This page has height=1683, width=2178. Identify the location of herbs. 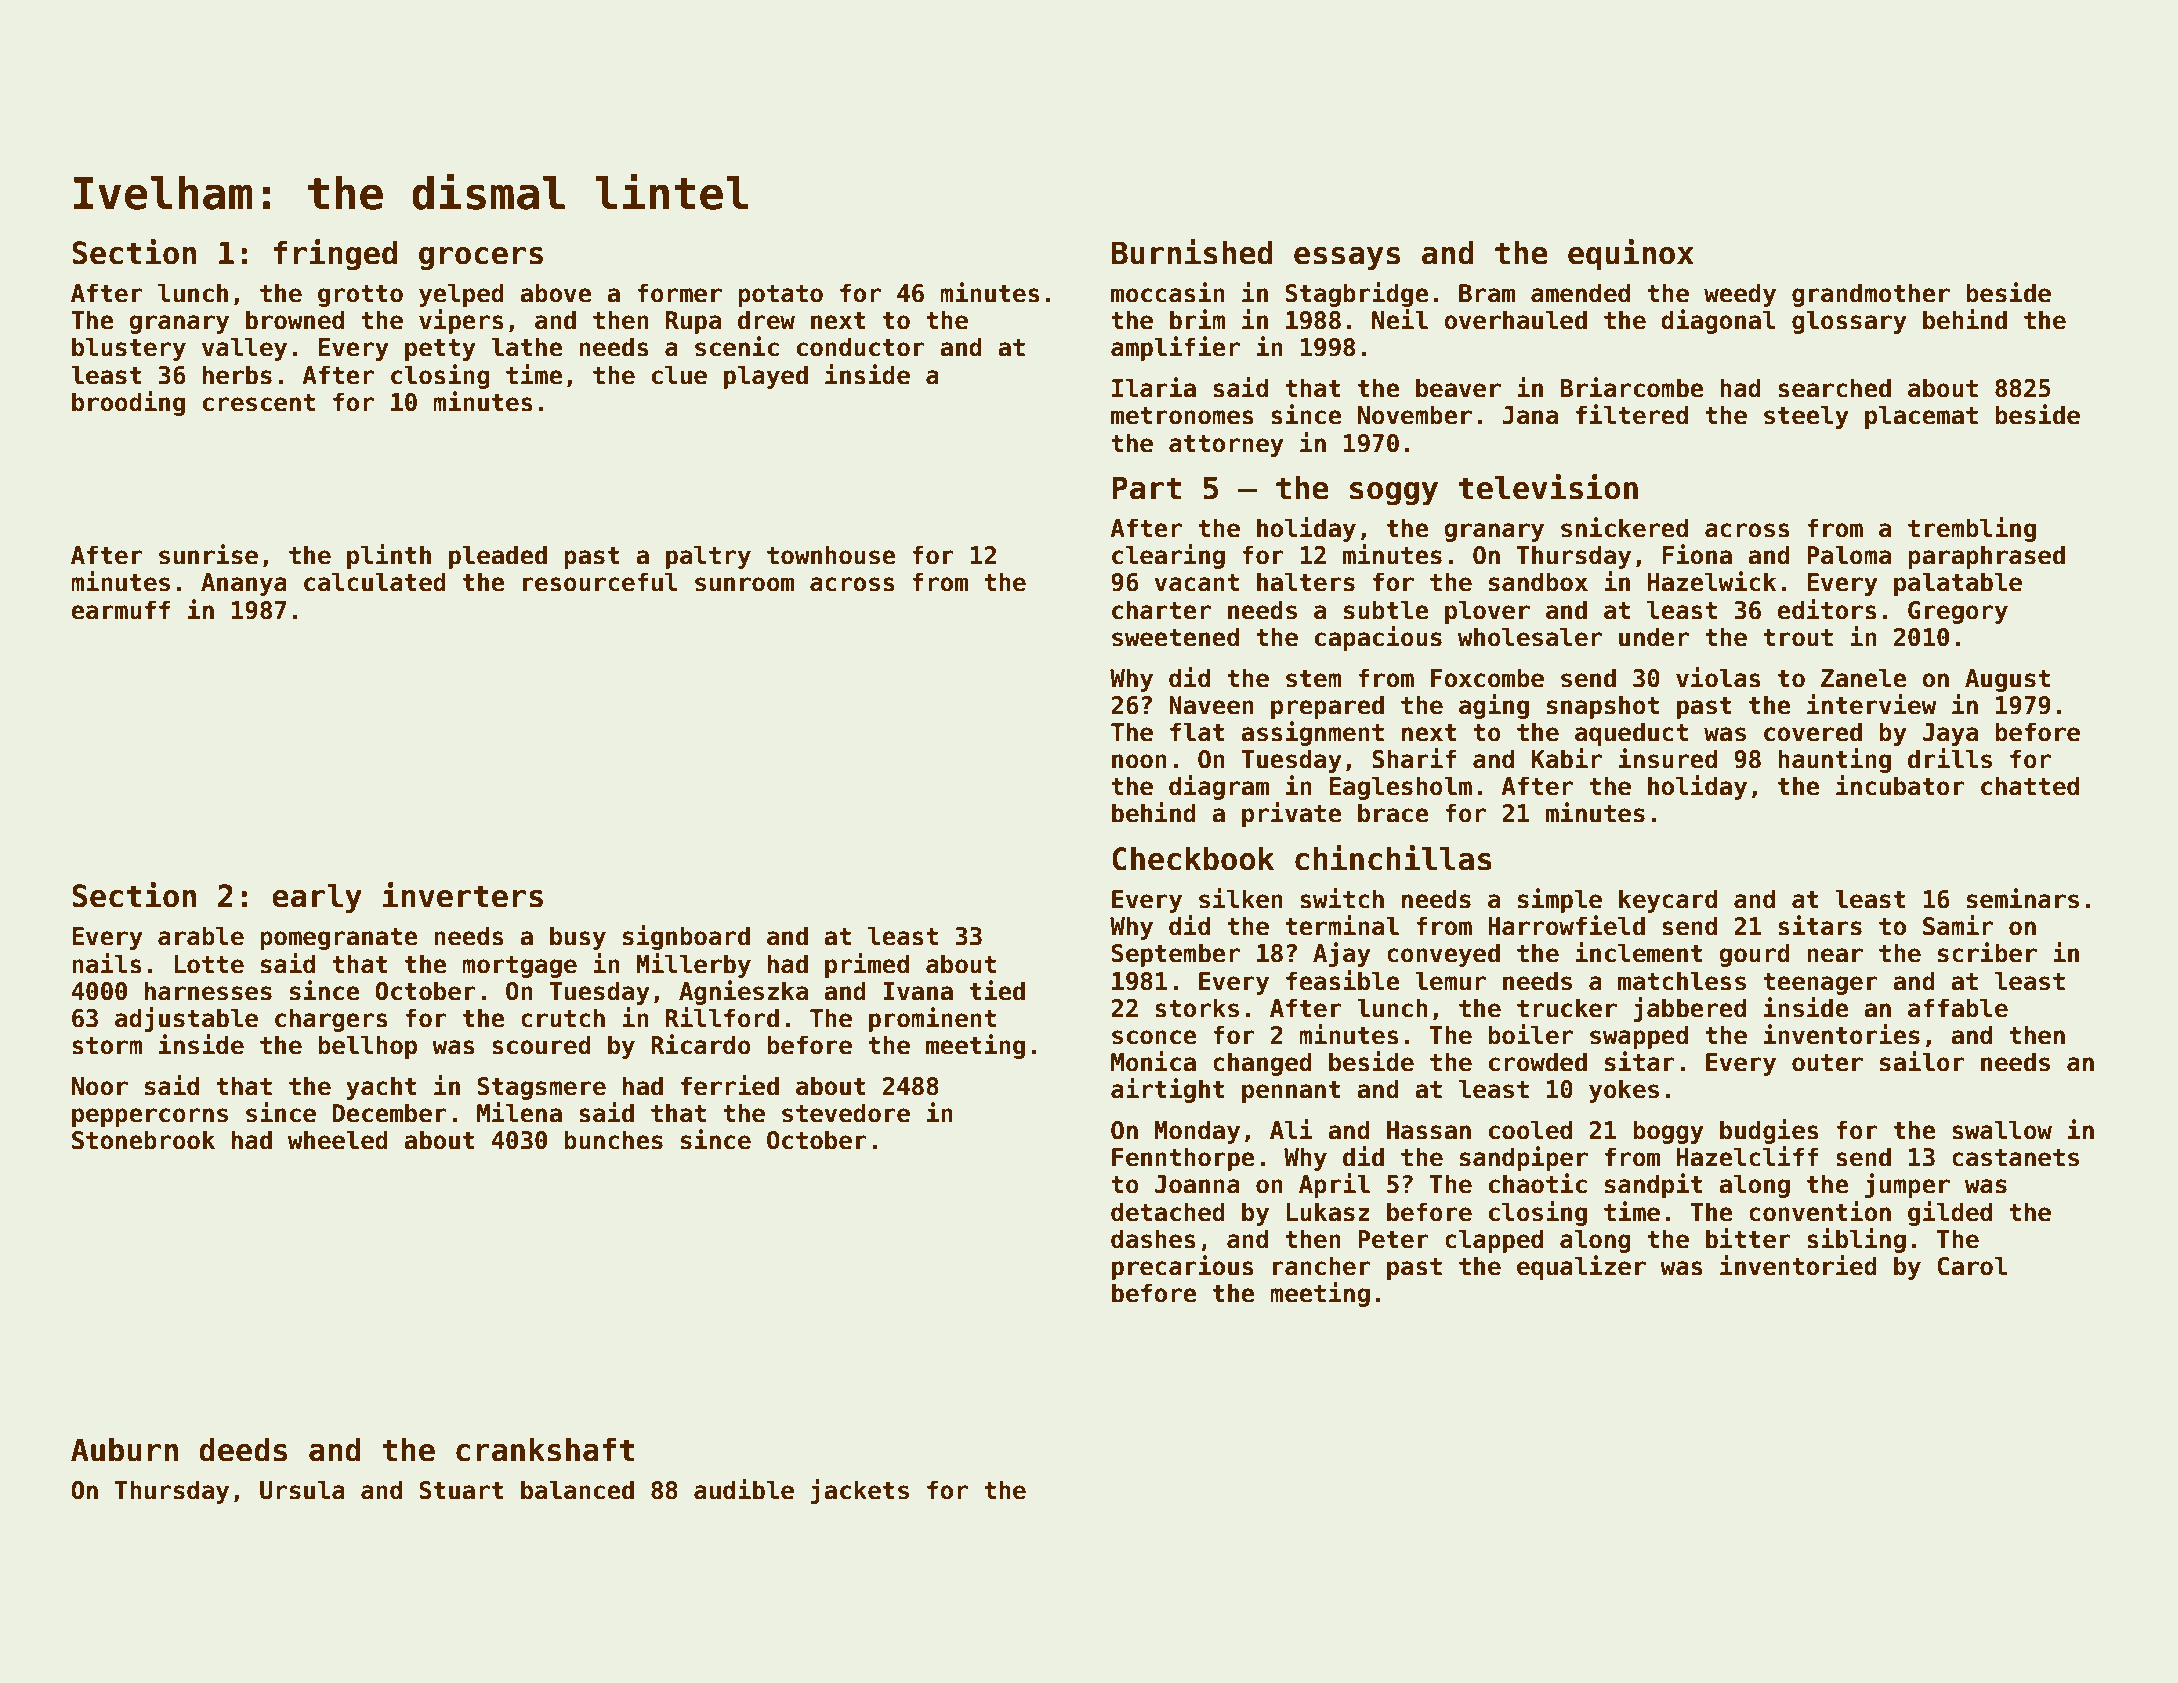
(237, 375).
